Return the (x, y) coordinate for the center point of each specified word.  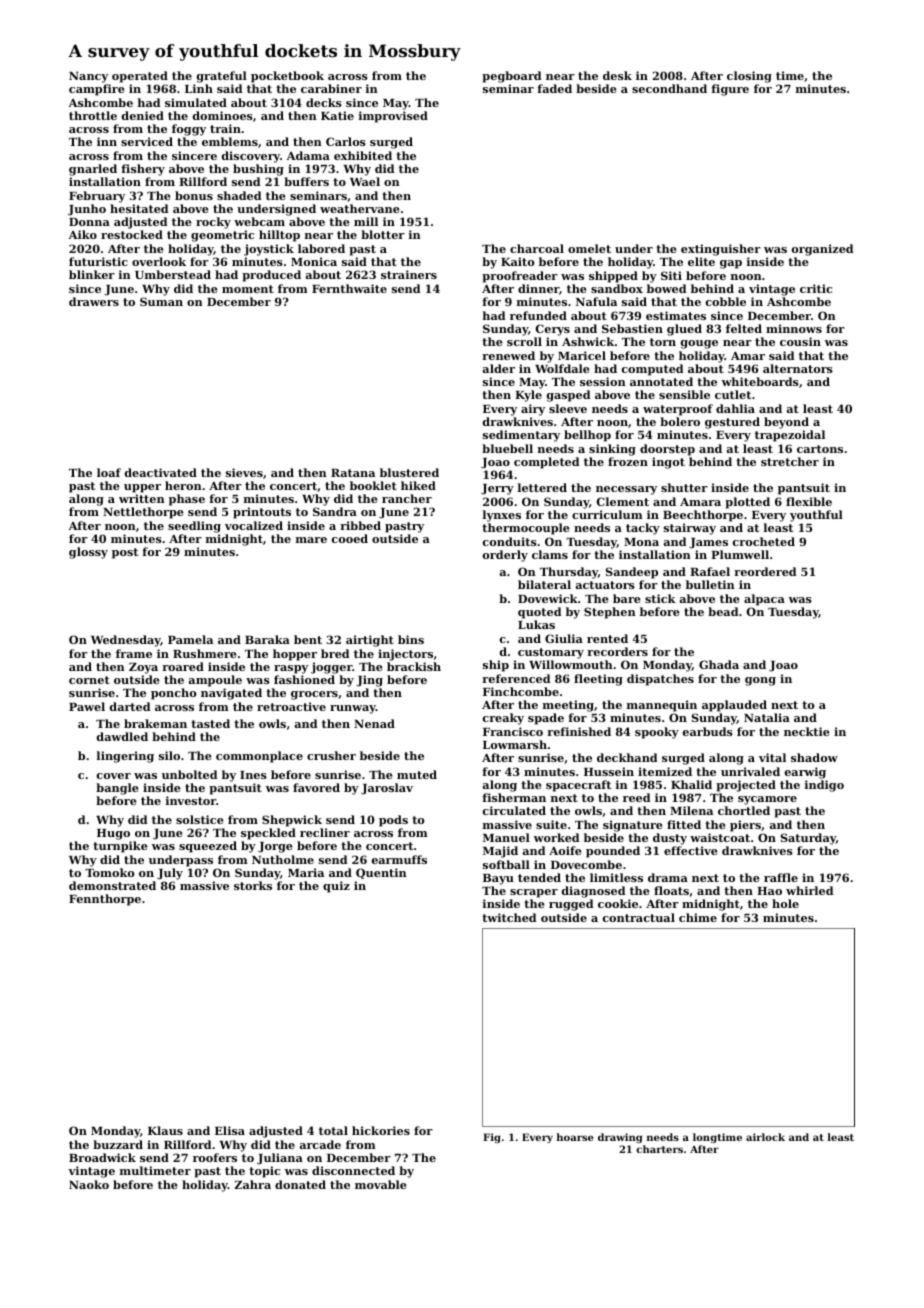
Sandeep (632, 573)
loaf (109, 472)
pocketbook (287, 77)
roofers (215, 1157)
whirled (809, 890)
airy (533, 410)
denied (143, 115)
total (333, 1130)
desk (617, 75)
